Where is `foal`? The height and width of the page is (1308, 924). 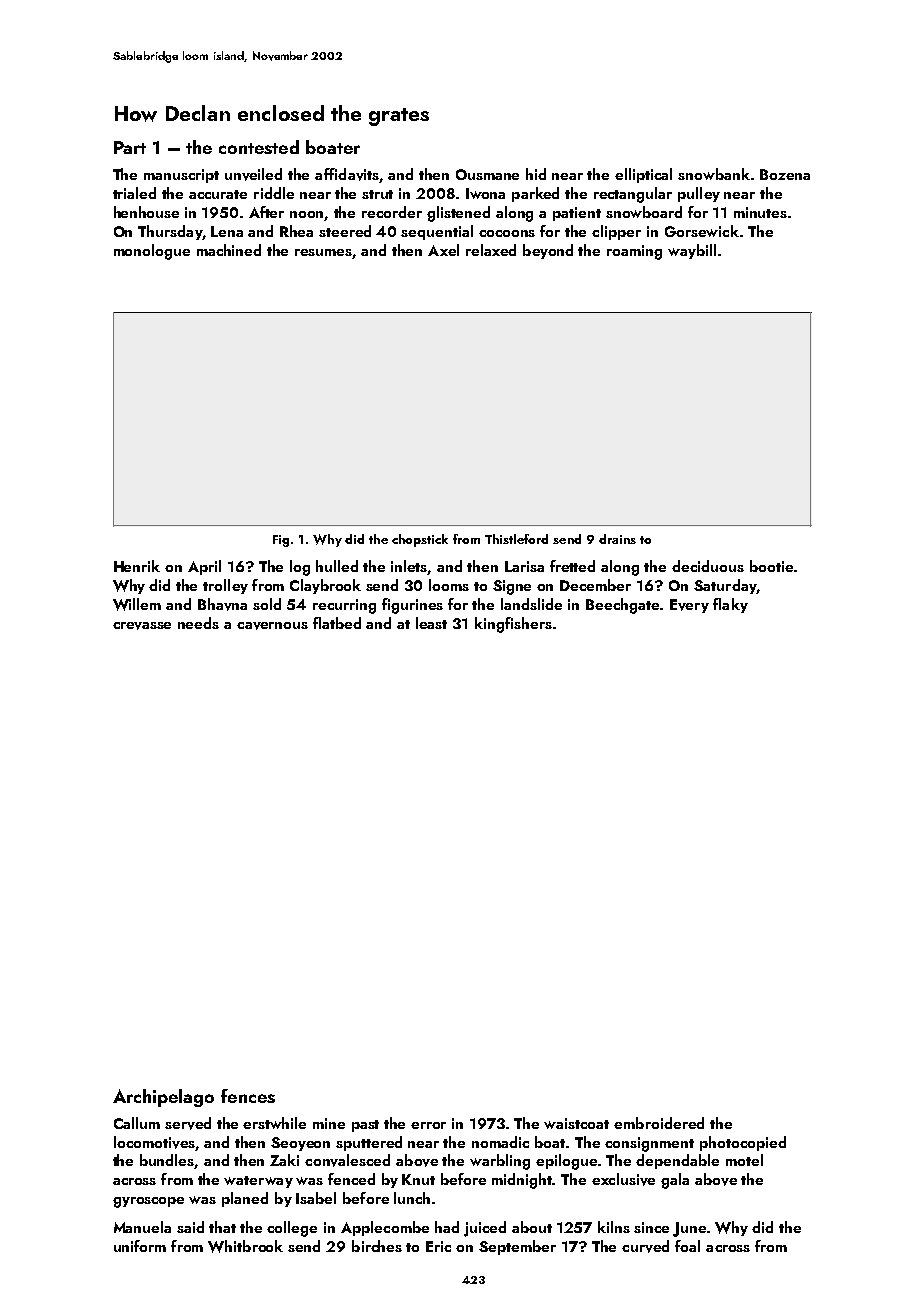 foal is located at coordinates (687, 1246).
